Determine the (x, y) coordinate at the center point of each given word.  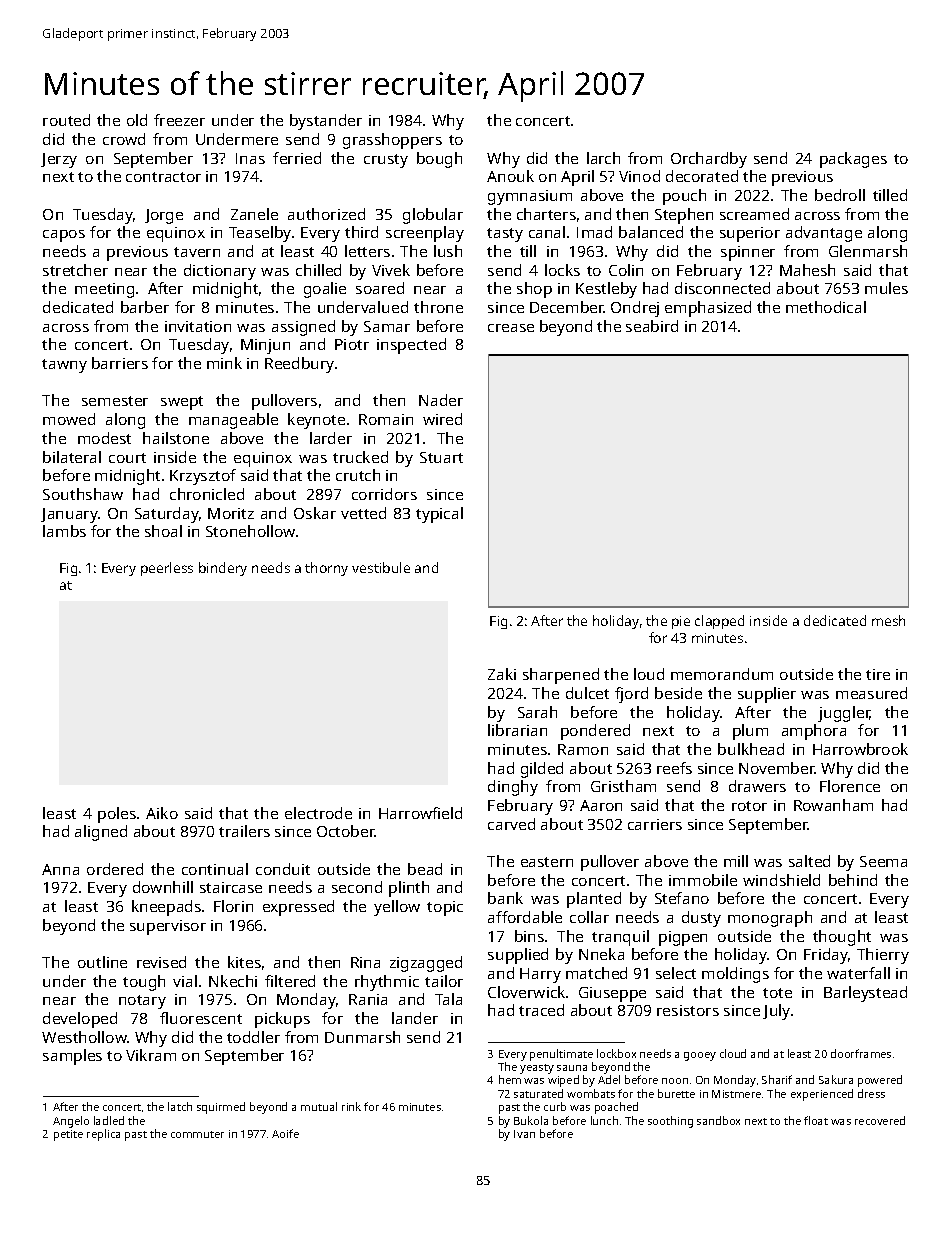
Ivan (524, 1134)
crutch (358, 475)
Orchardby (709, 160)
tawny (64, 366)
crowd (124, 139)
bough (439, 160)
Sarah (537, 712)
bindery (223, 569)
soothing (670, 1122)
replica (103, 1135)
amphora (814, 732)
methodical (826, 307)
